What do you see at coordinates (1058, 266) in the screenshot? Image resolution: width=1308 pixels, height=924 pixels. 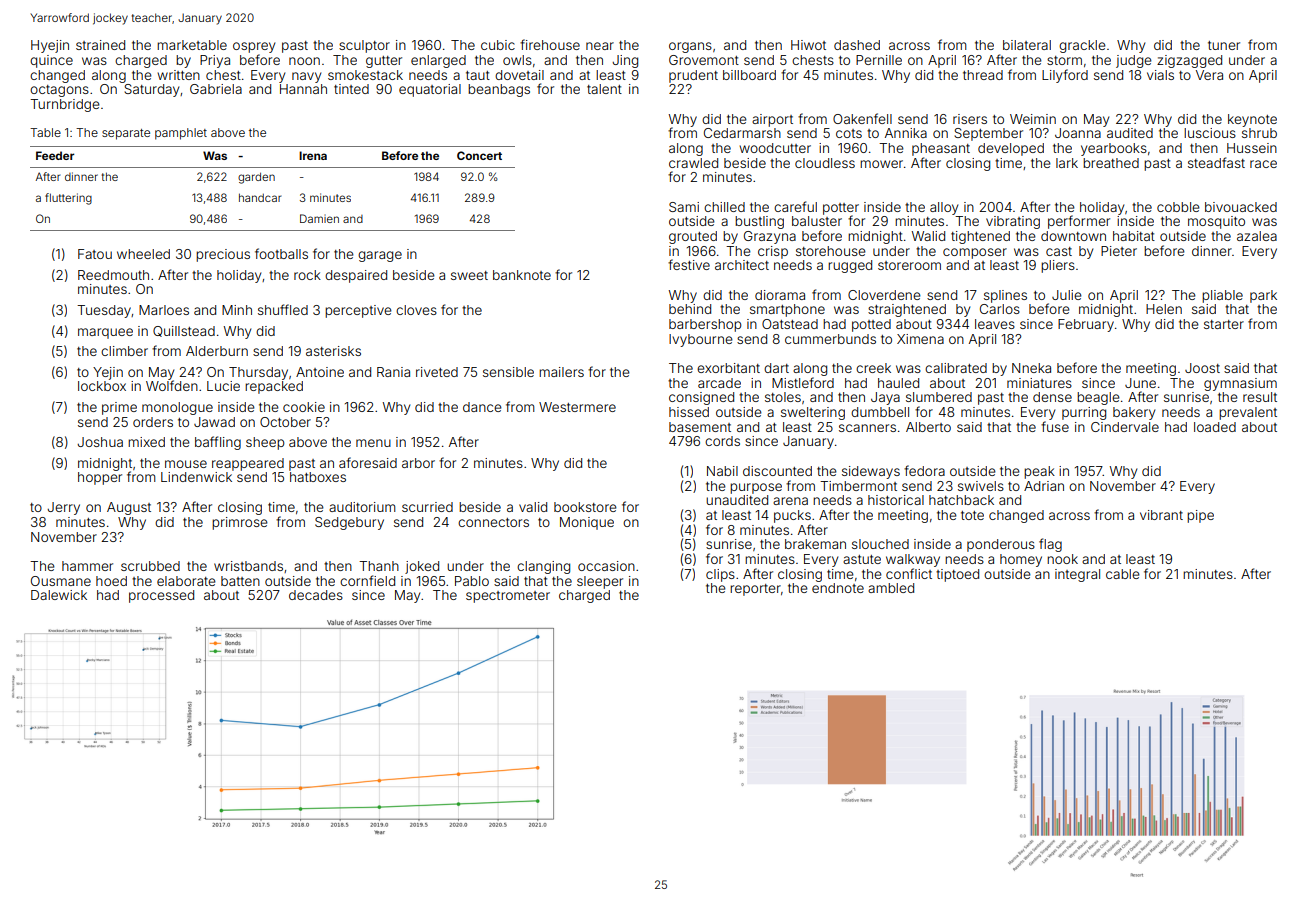 I see `pliers` at bounding box center [1058, 266].
